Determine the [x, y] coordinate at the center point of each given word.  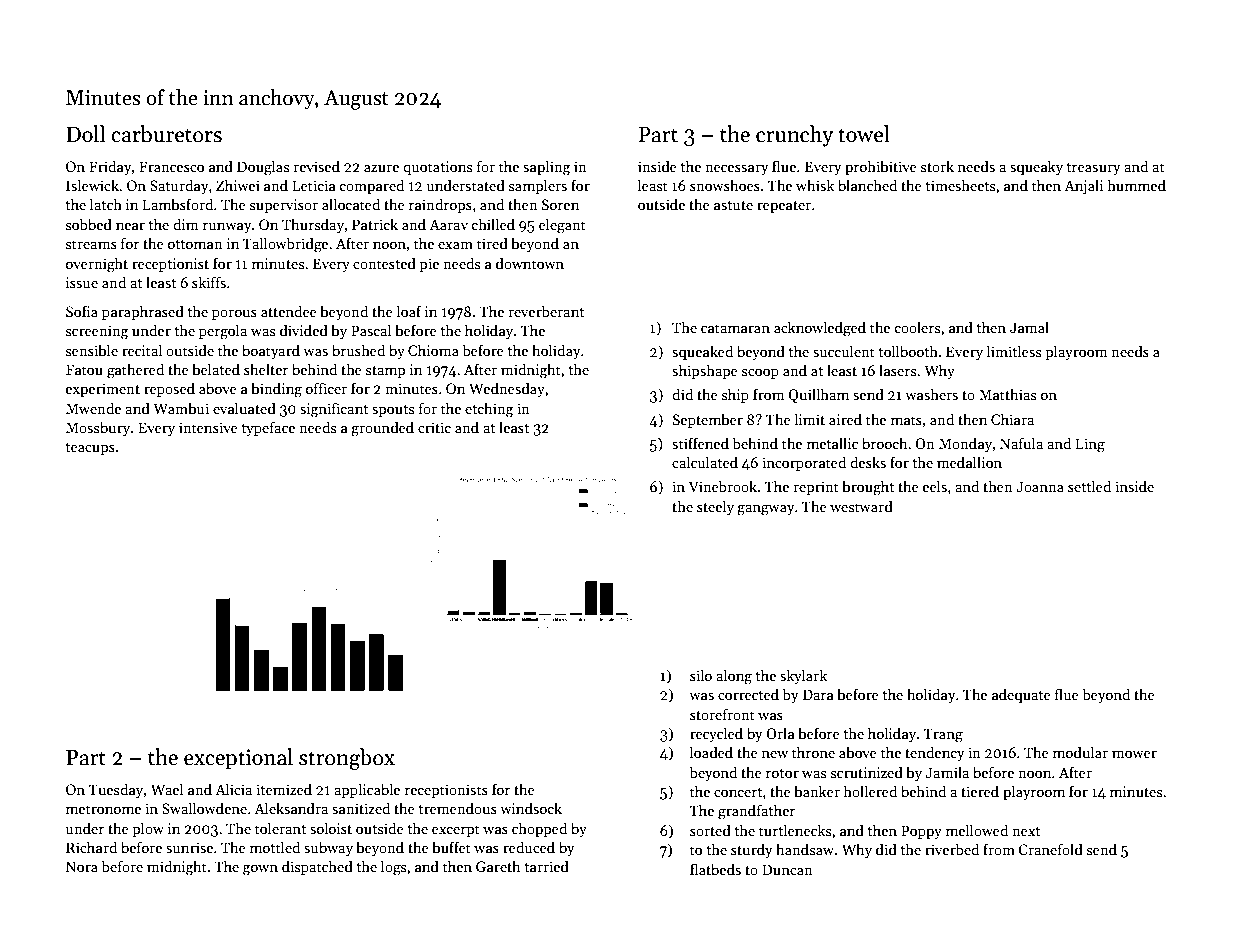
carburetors [166, 134]
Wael [167, 789]
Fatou [84, 369]
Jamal [1029, 327]
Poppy [921, 832]
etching [489, 410]
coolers [917, 327]
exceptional [238, 759]
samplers [538, 186]
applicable [367, 790]
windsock [531, 808]
